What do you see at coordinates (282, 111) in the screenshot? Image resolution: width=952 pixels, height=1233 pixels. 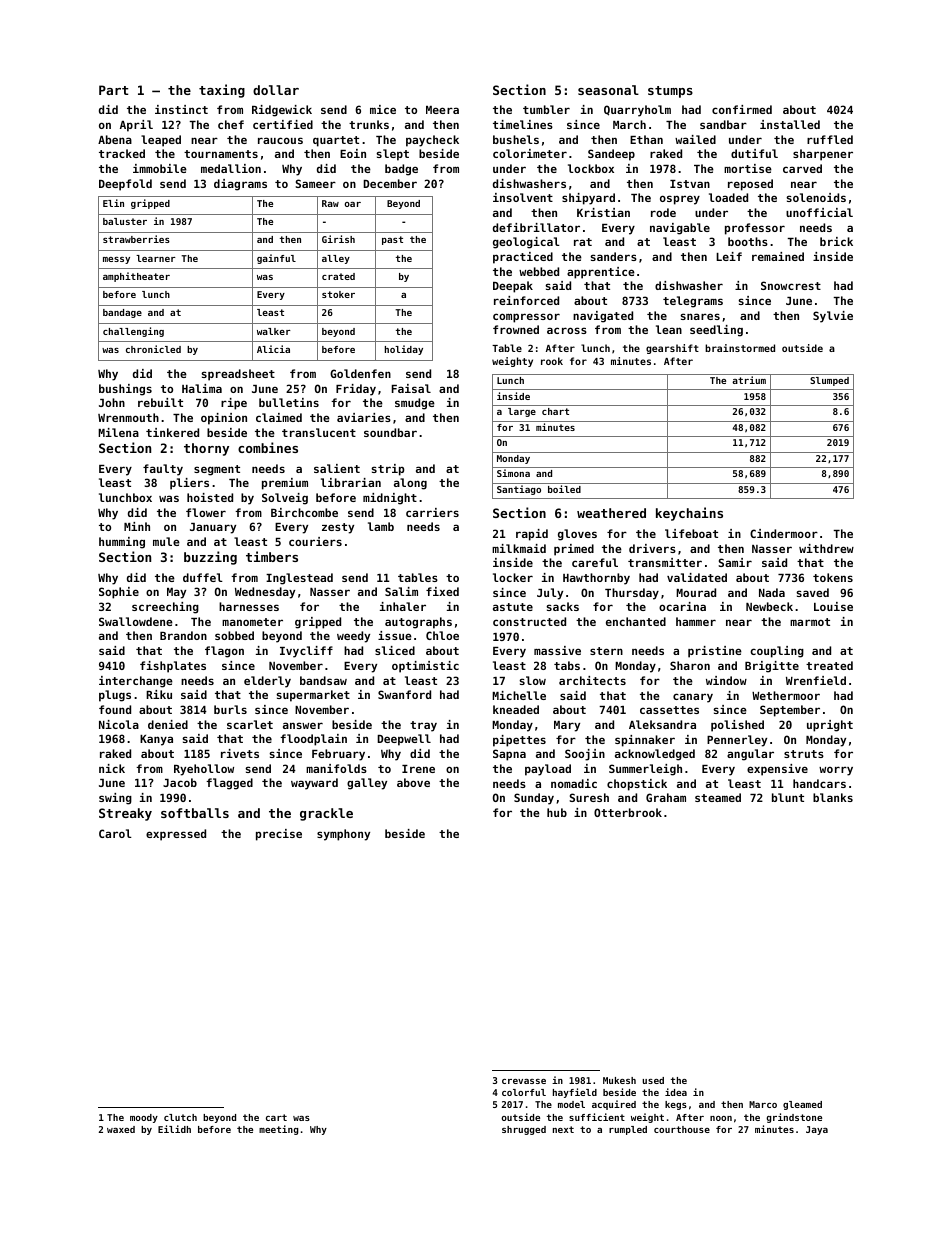 I see `Ridgewick` at bounding box center [282, 111].
